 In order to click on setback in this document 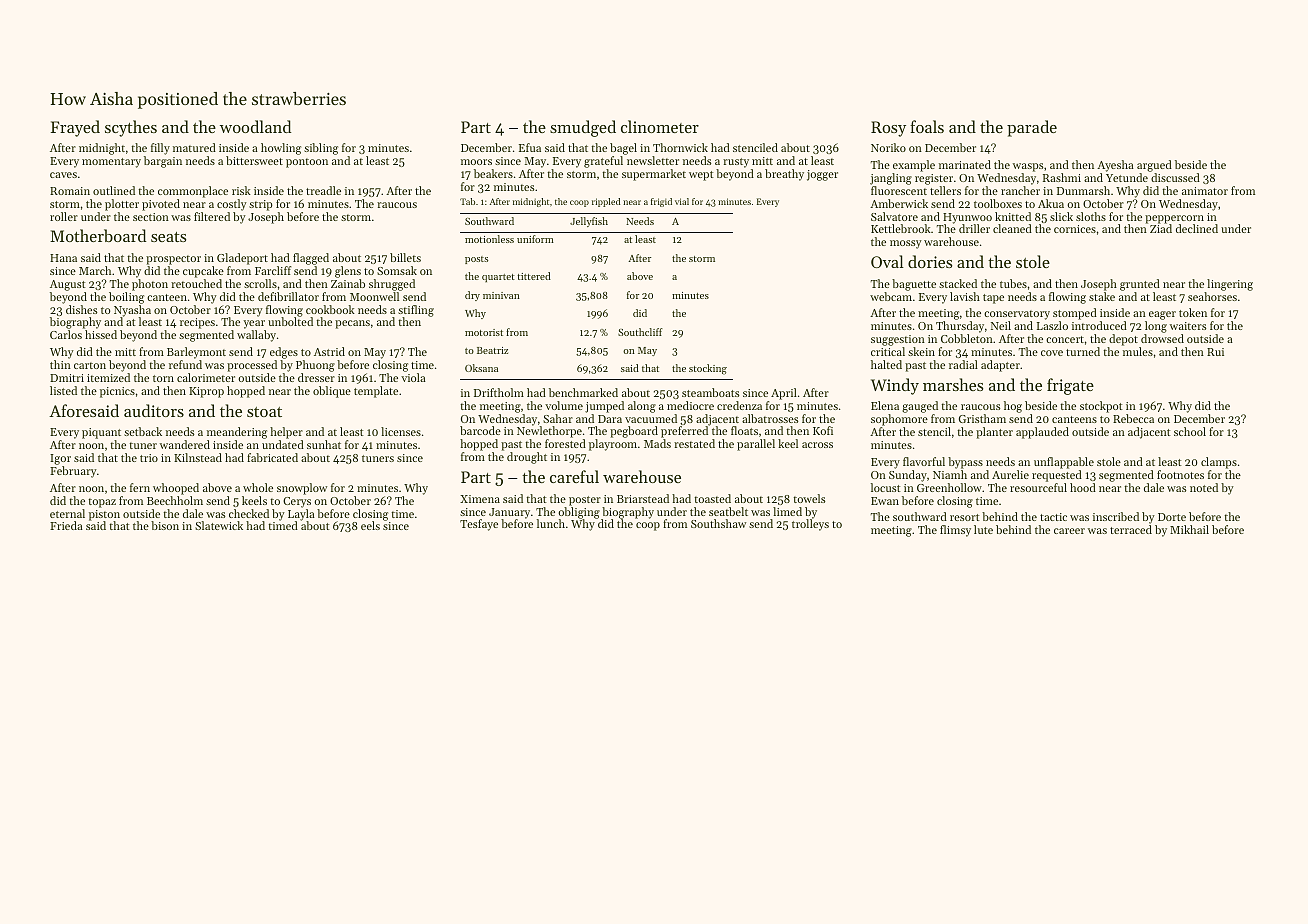, I will do `click(143, 431)`.
